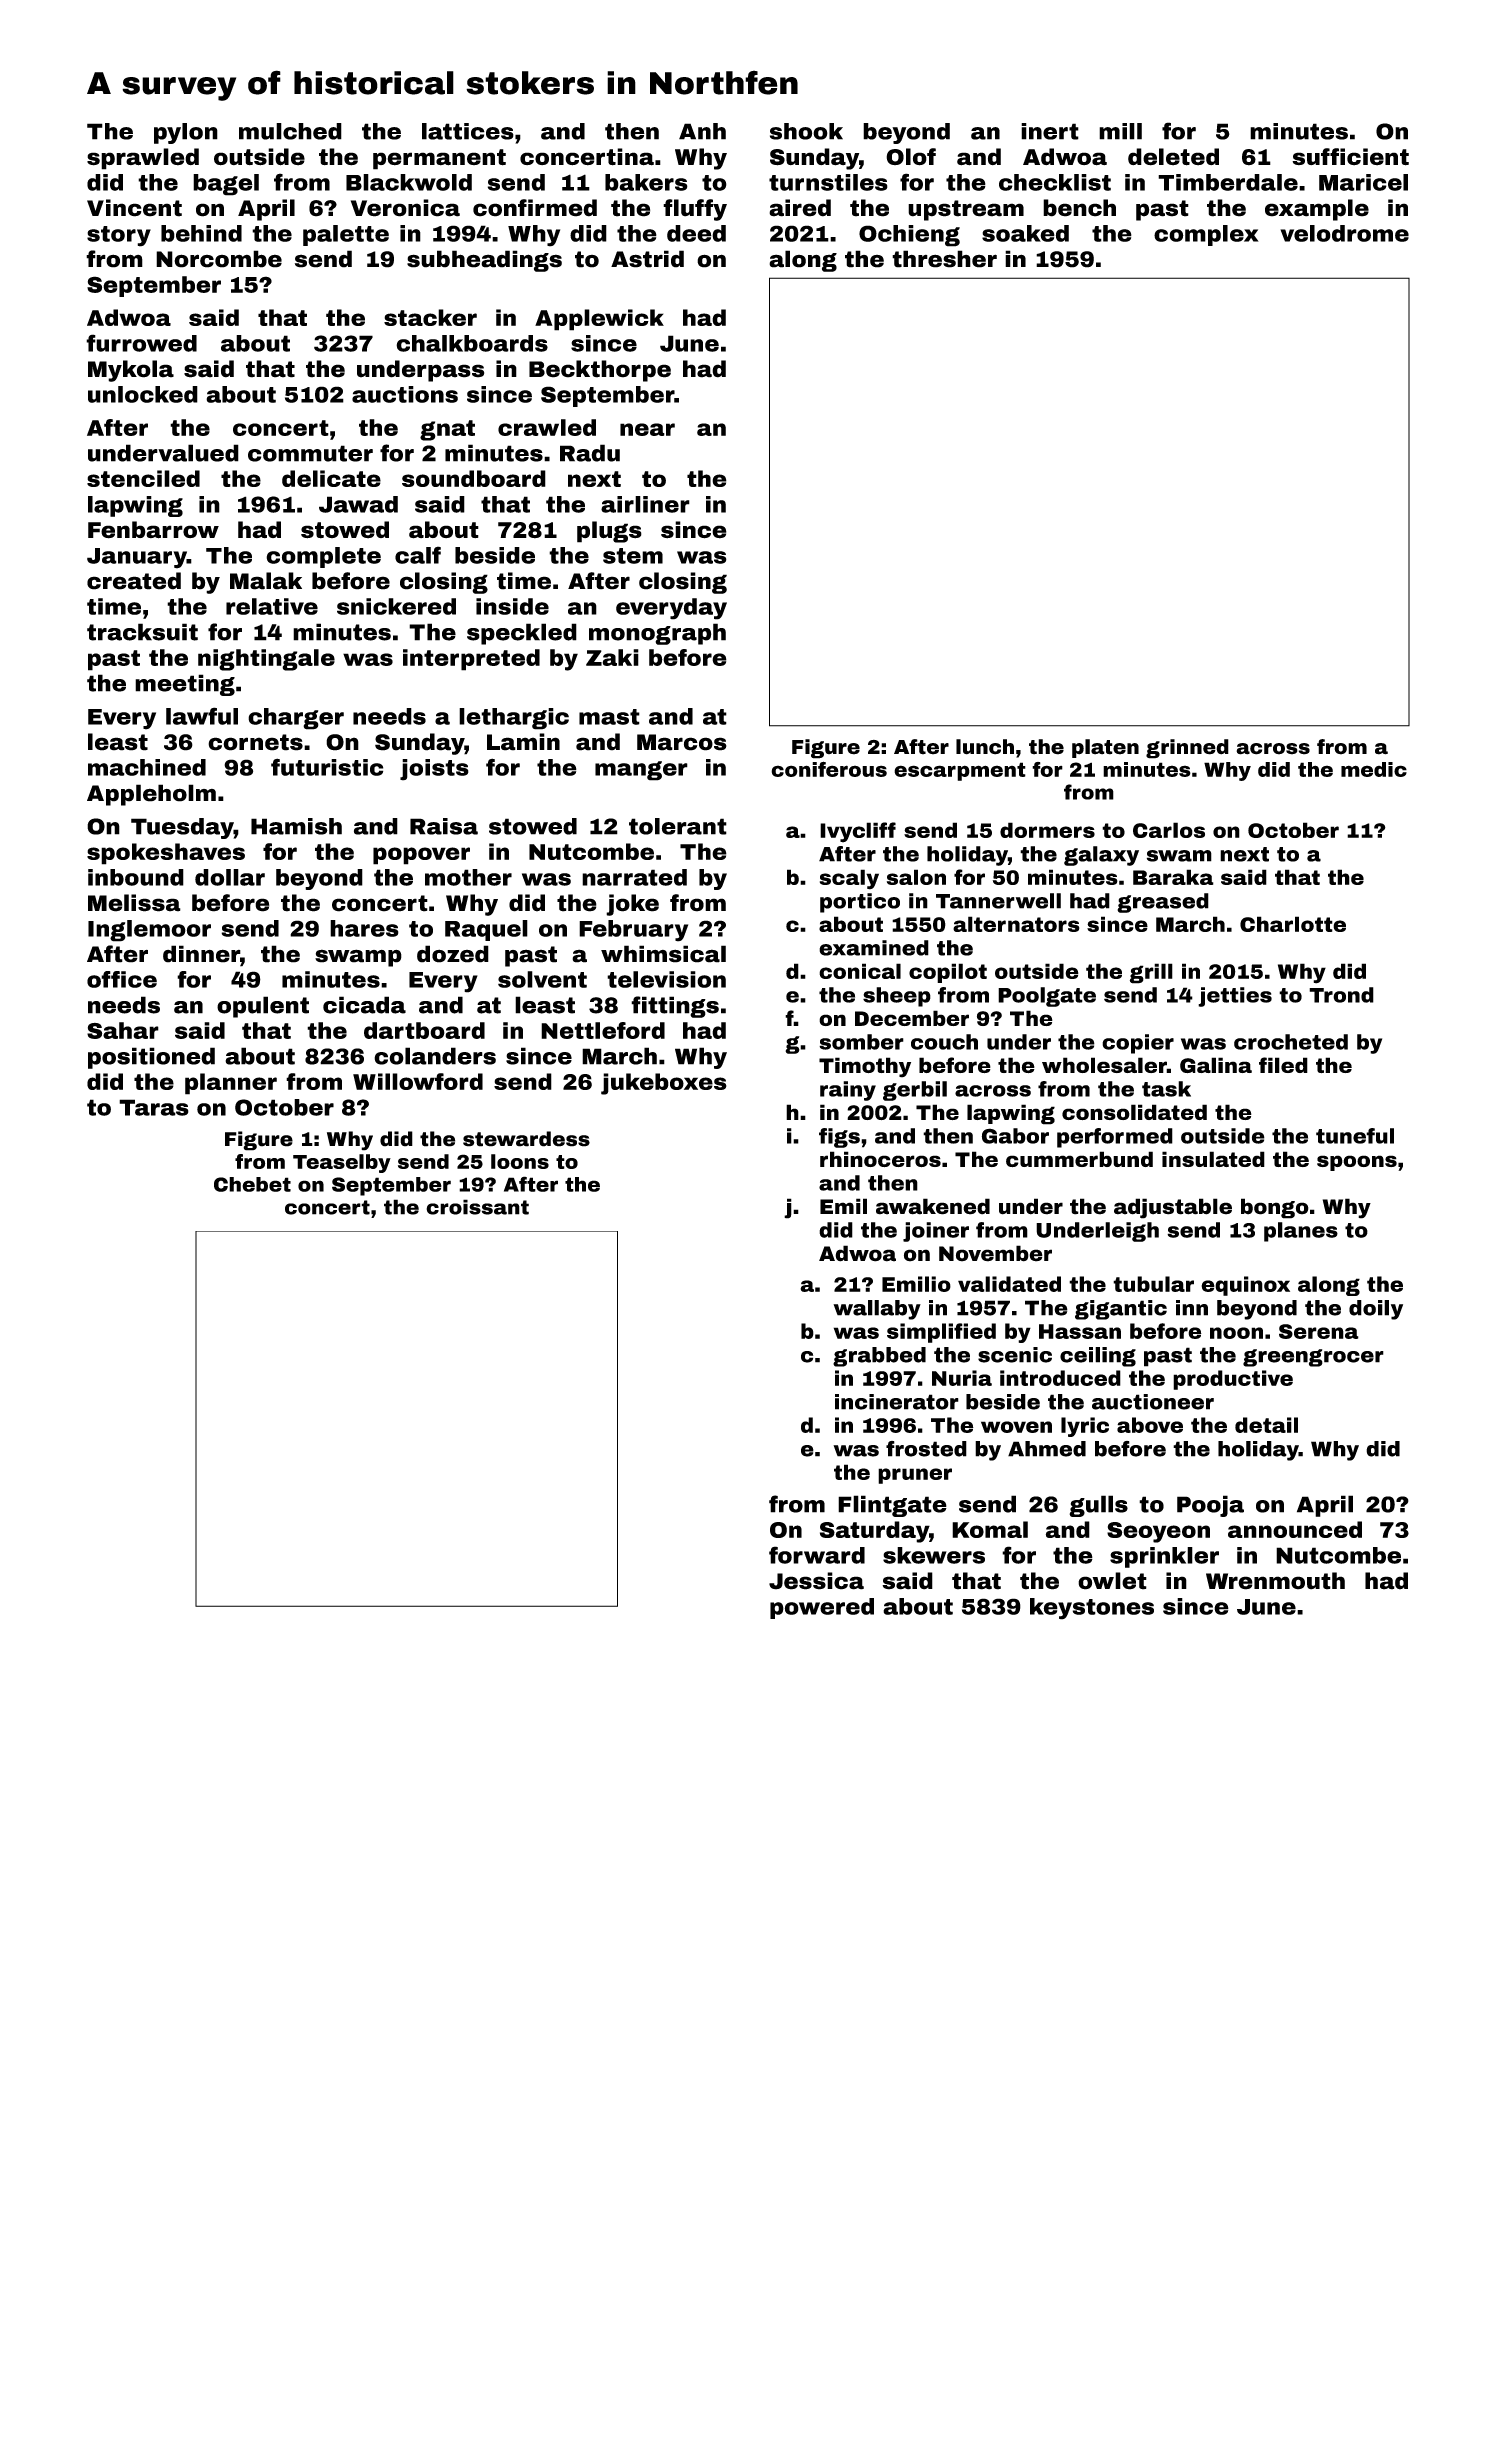 The width and height of the screenshot is (1496, 2464). I want to click on grinned, so click(1187, 749).
